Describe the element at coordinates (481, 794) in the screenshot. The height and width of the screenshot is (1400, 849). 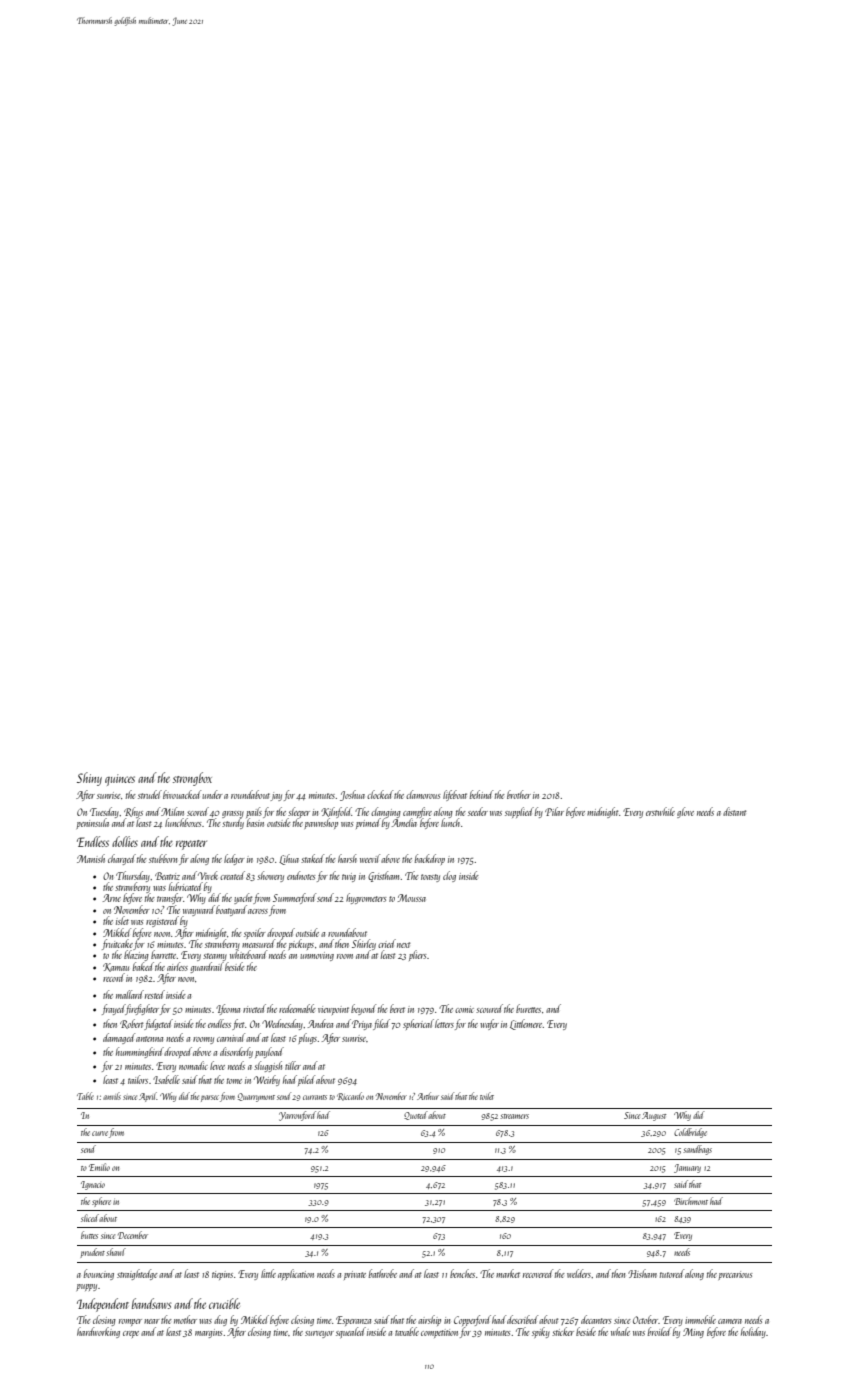
I see `behind` at that location.
